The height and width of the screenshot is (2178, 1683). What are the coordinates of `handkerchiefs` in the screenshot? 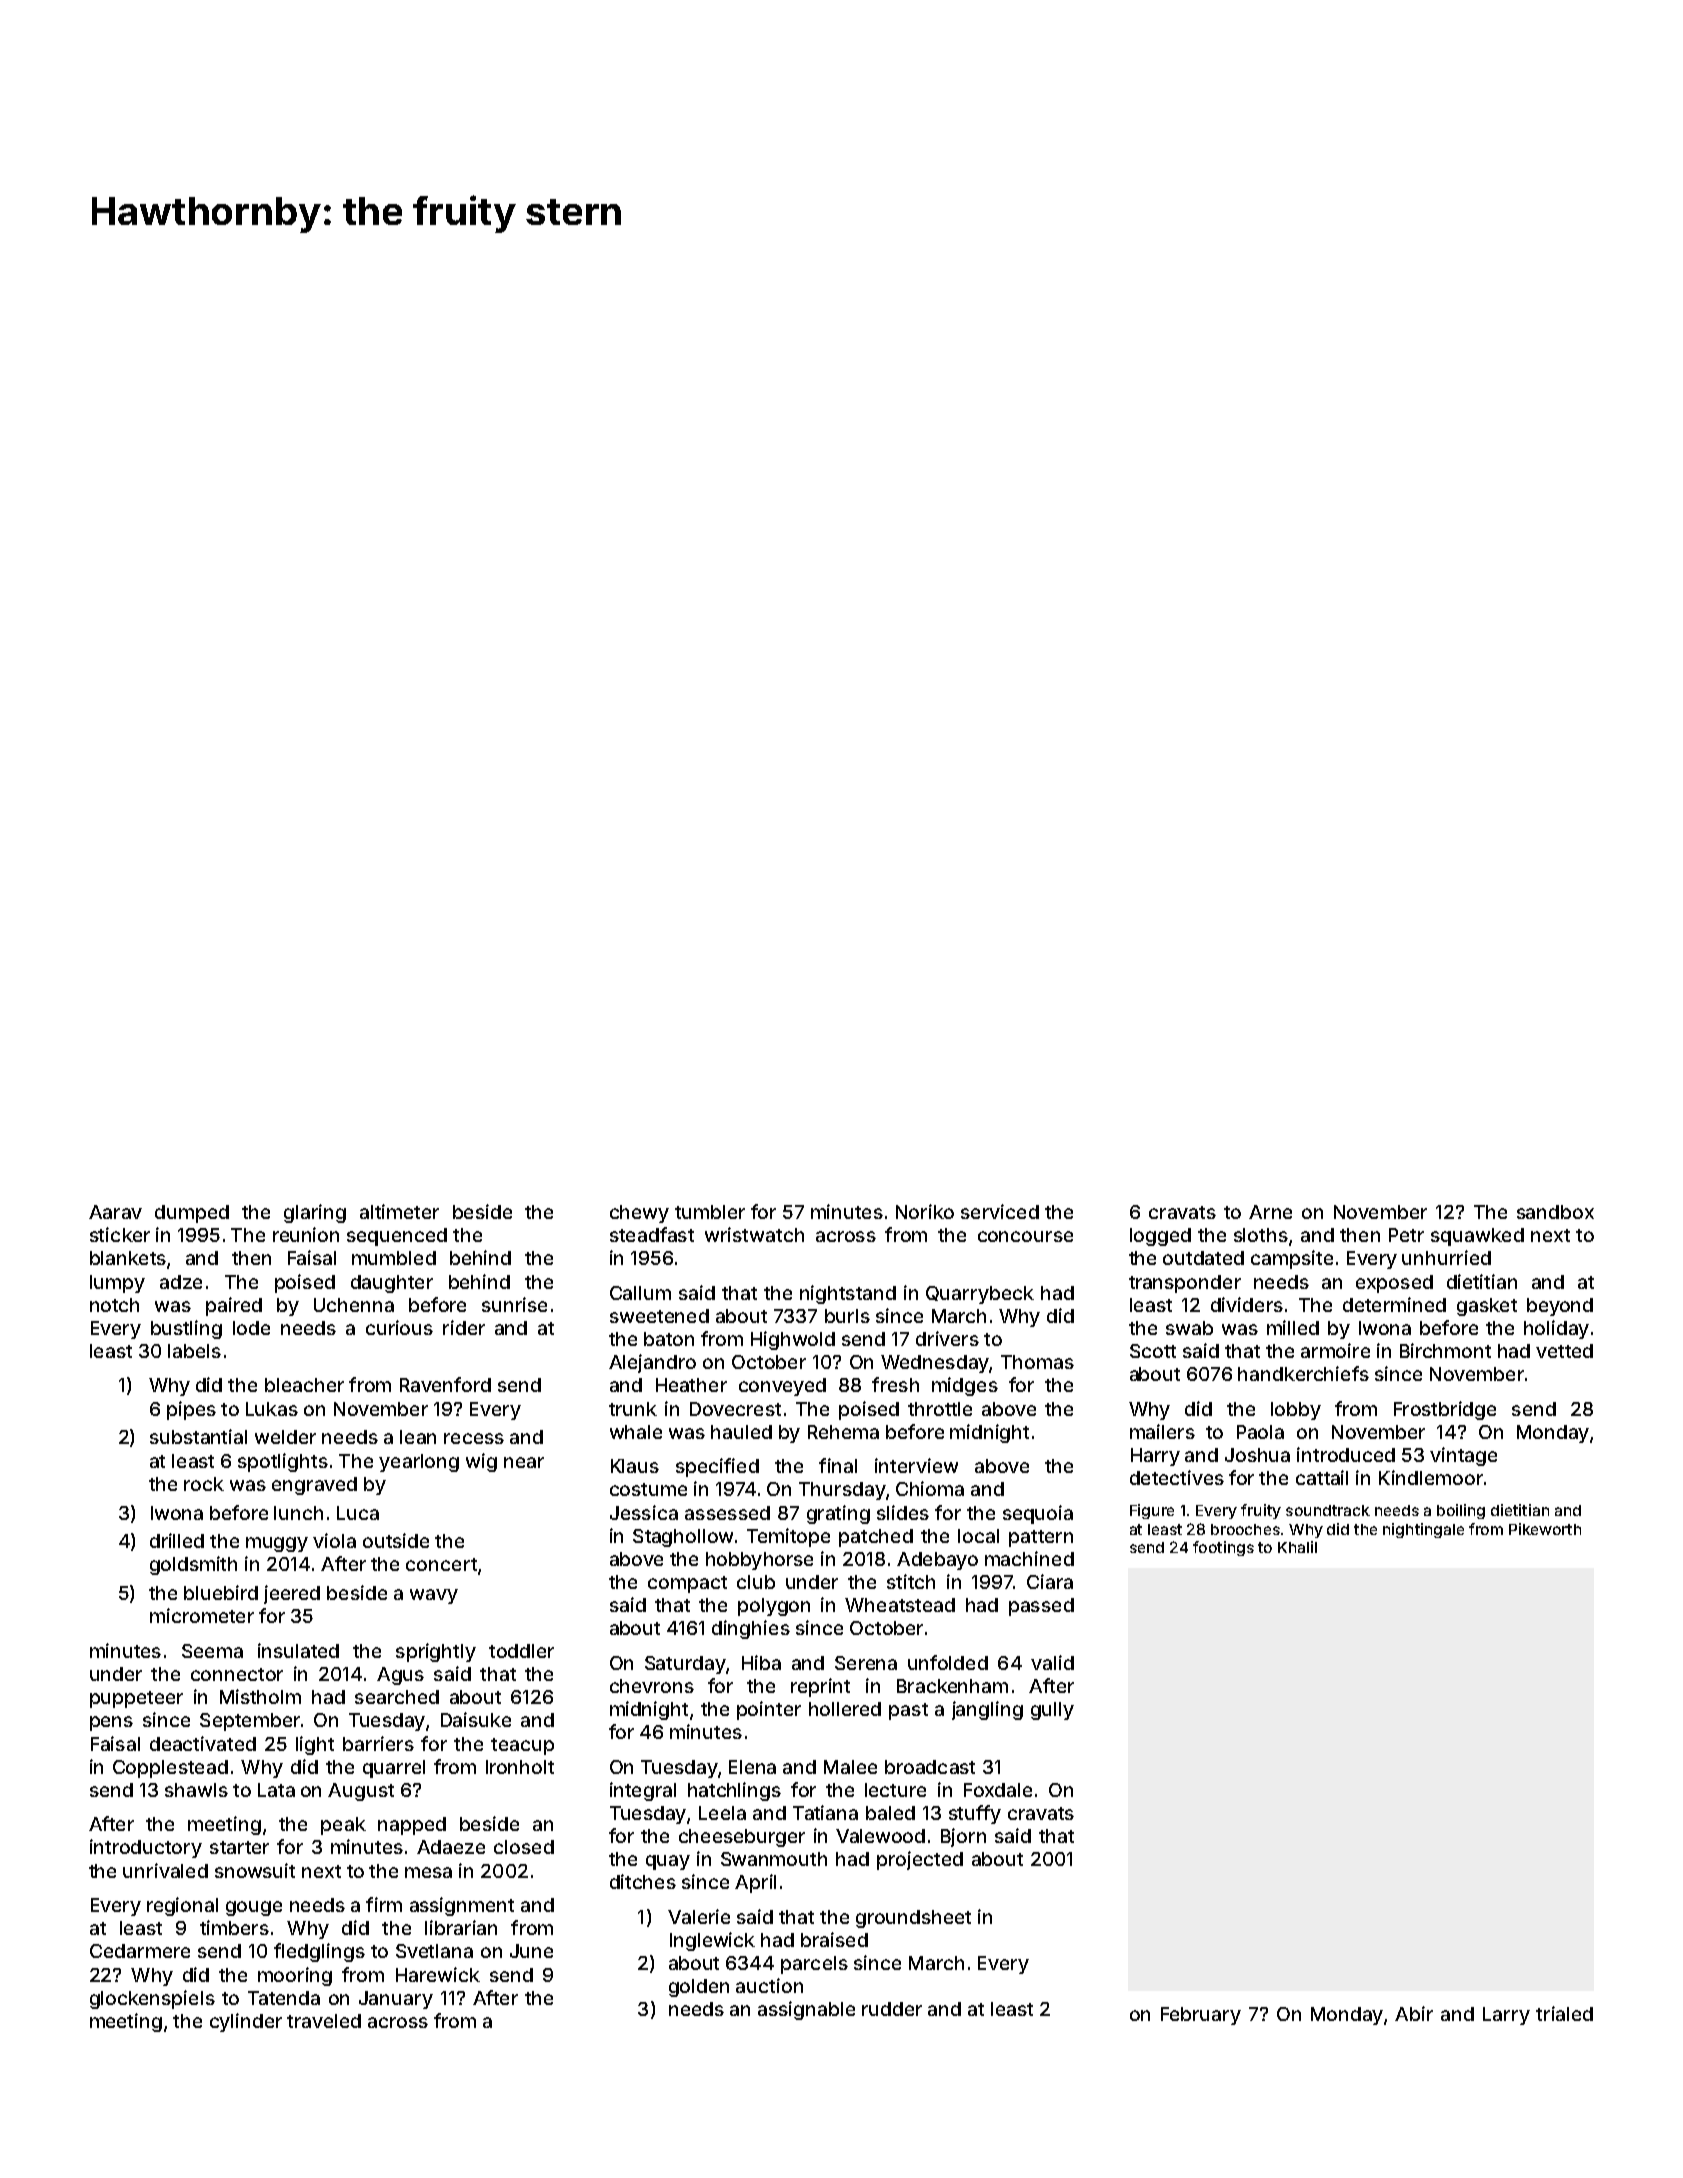 It's located at (1303, 1373).
